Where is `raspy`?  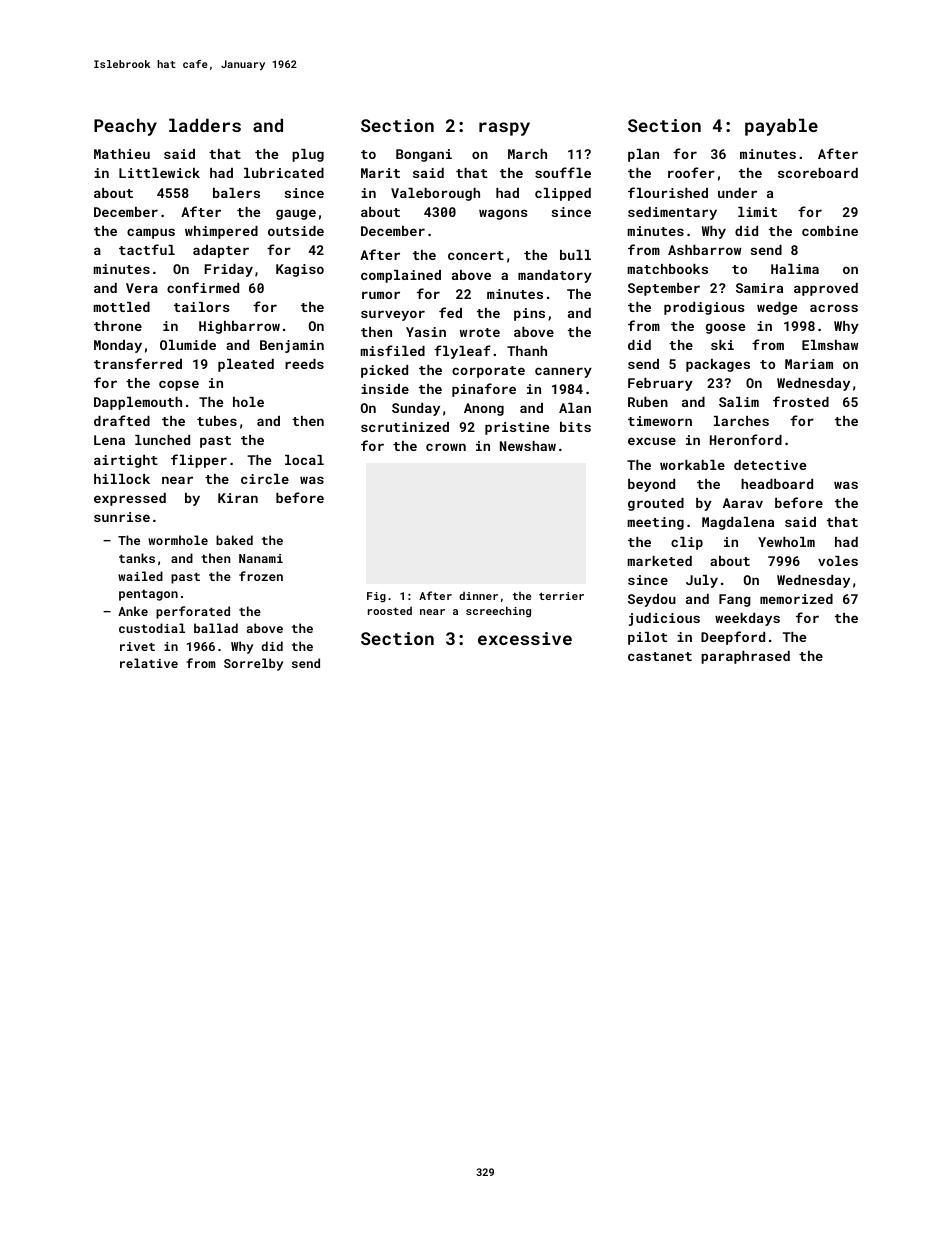
raspy is located at coordinates (504, 129).
